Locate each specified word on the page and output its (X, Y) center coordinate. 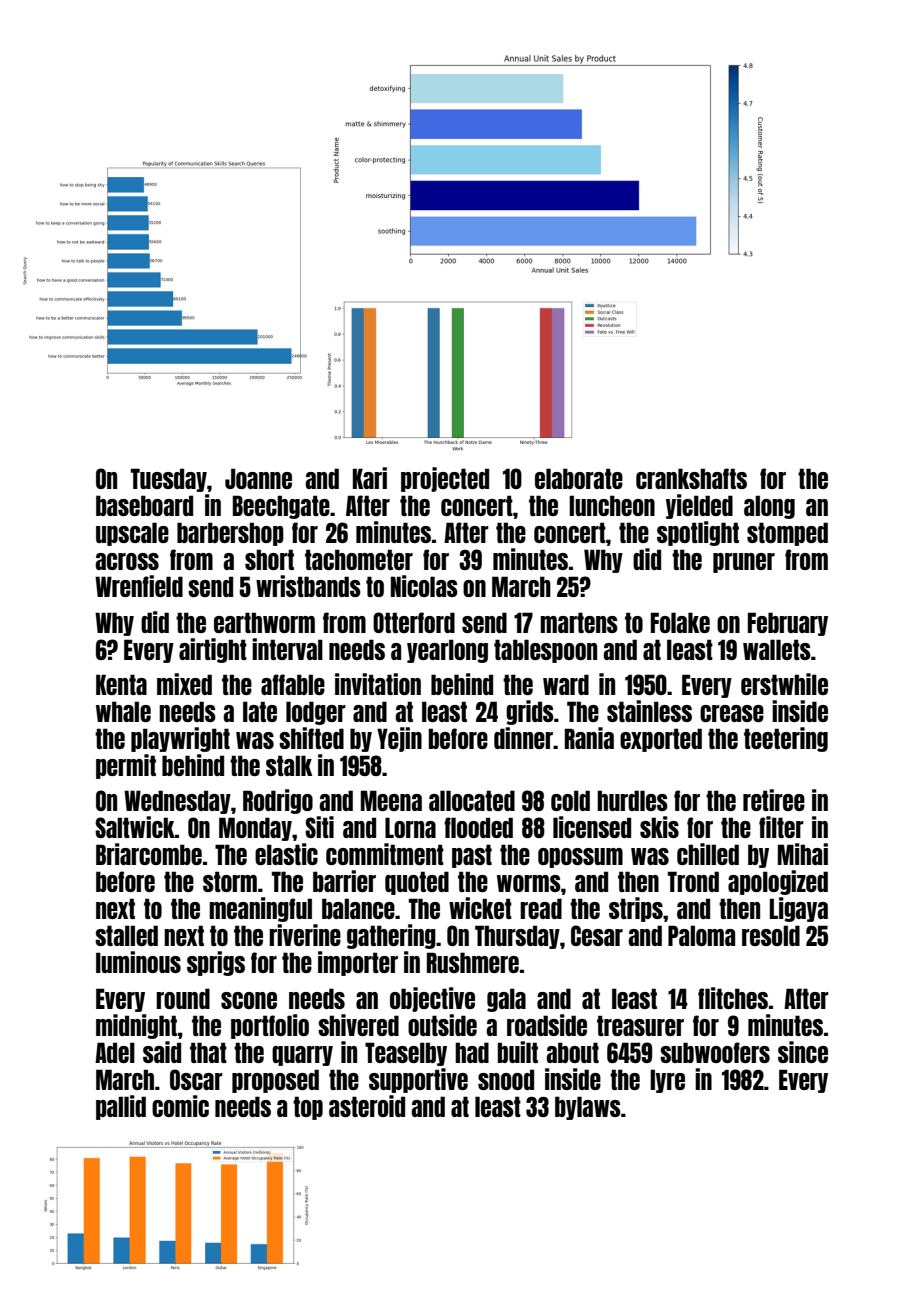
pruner (744, 563)
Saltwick (135, 827)
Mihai (803, 854)
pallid (121, 1107)
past (472, 856)
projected (445, 479)
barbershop (230, 534)
